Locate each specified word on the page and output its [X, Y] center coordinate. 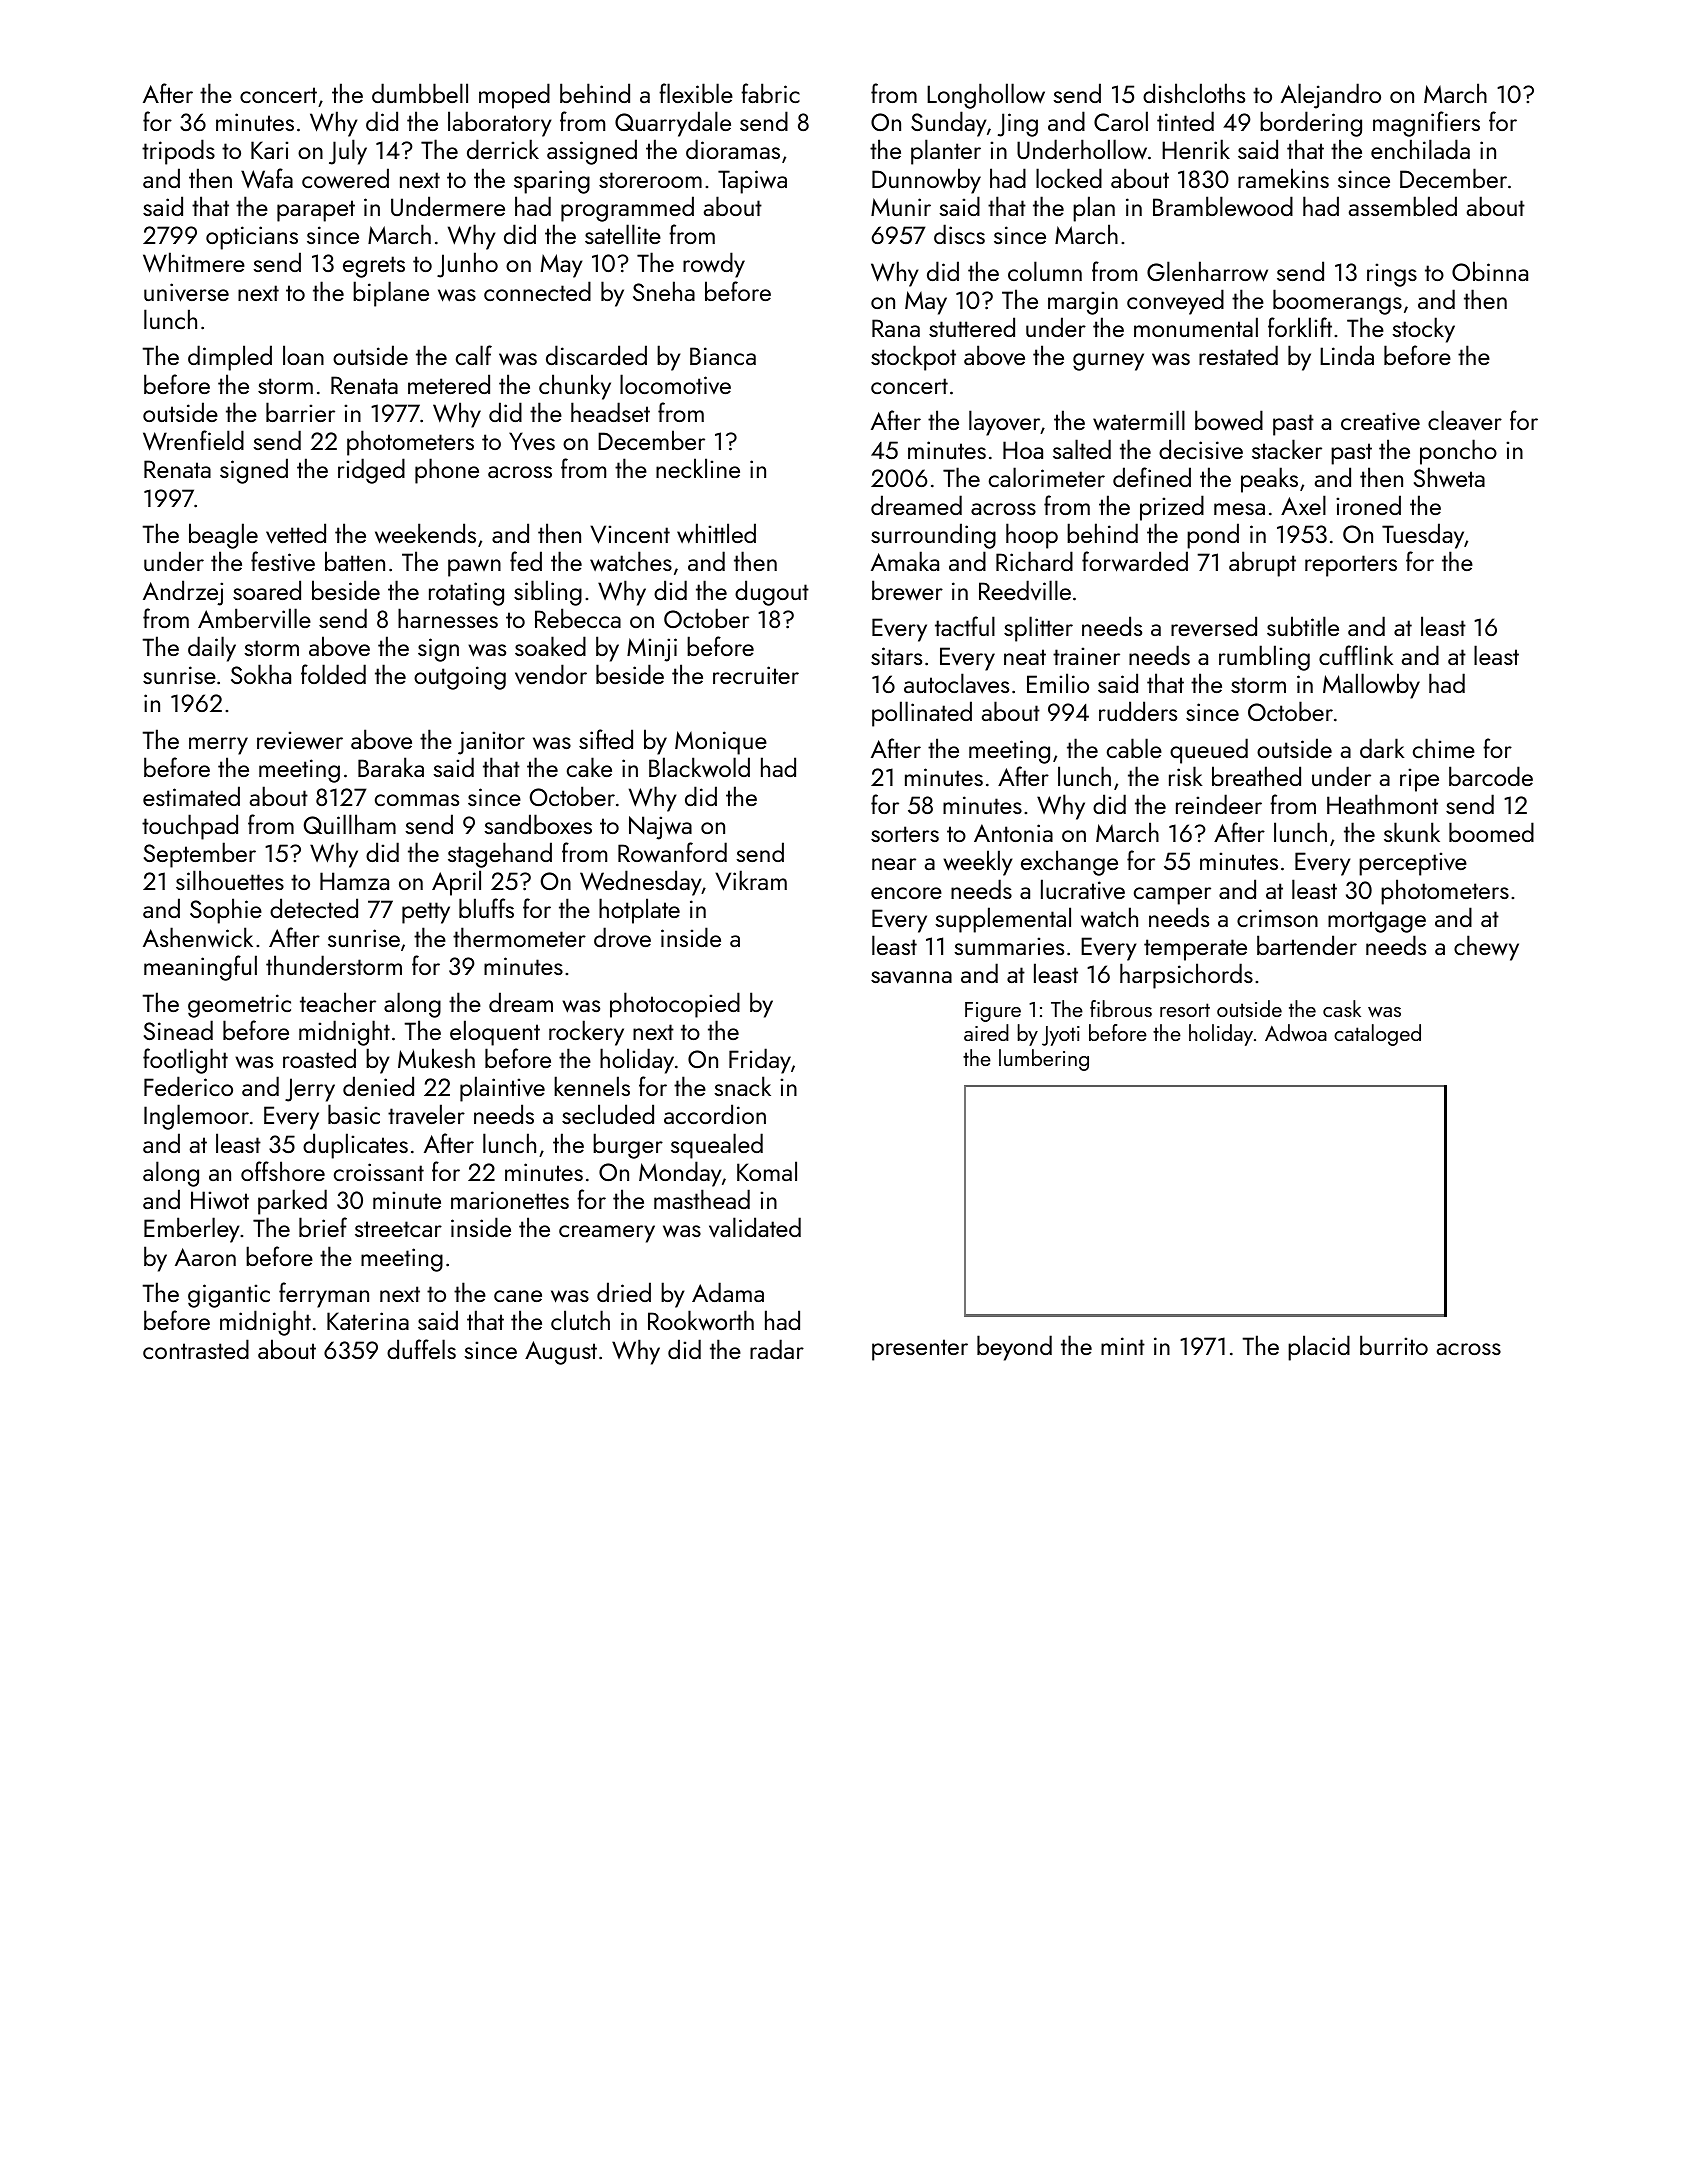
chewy [1486, 948]
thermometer [519, 937]
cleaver [1465, 420]
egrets [374, 267]
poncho [1458, 452]
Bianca [723, 356]
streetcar [398, 1229]
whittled [716, 533]
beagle [223, 536]
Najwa [660, 828]
